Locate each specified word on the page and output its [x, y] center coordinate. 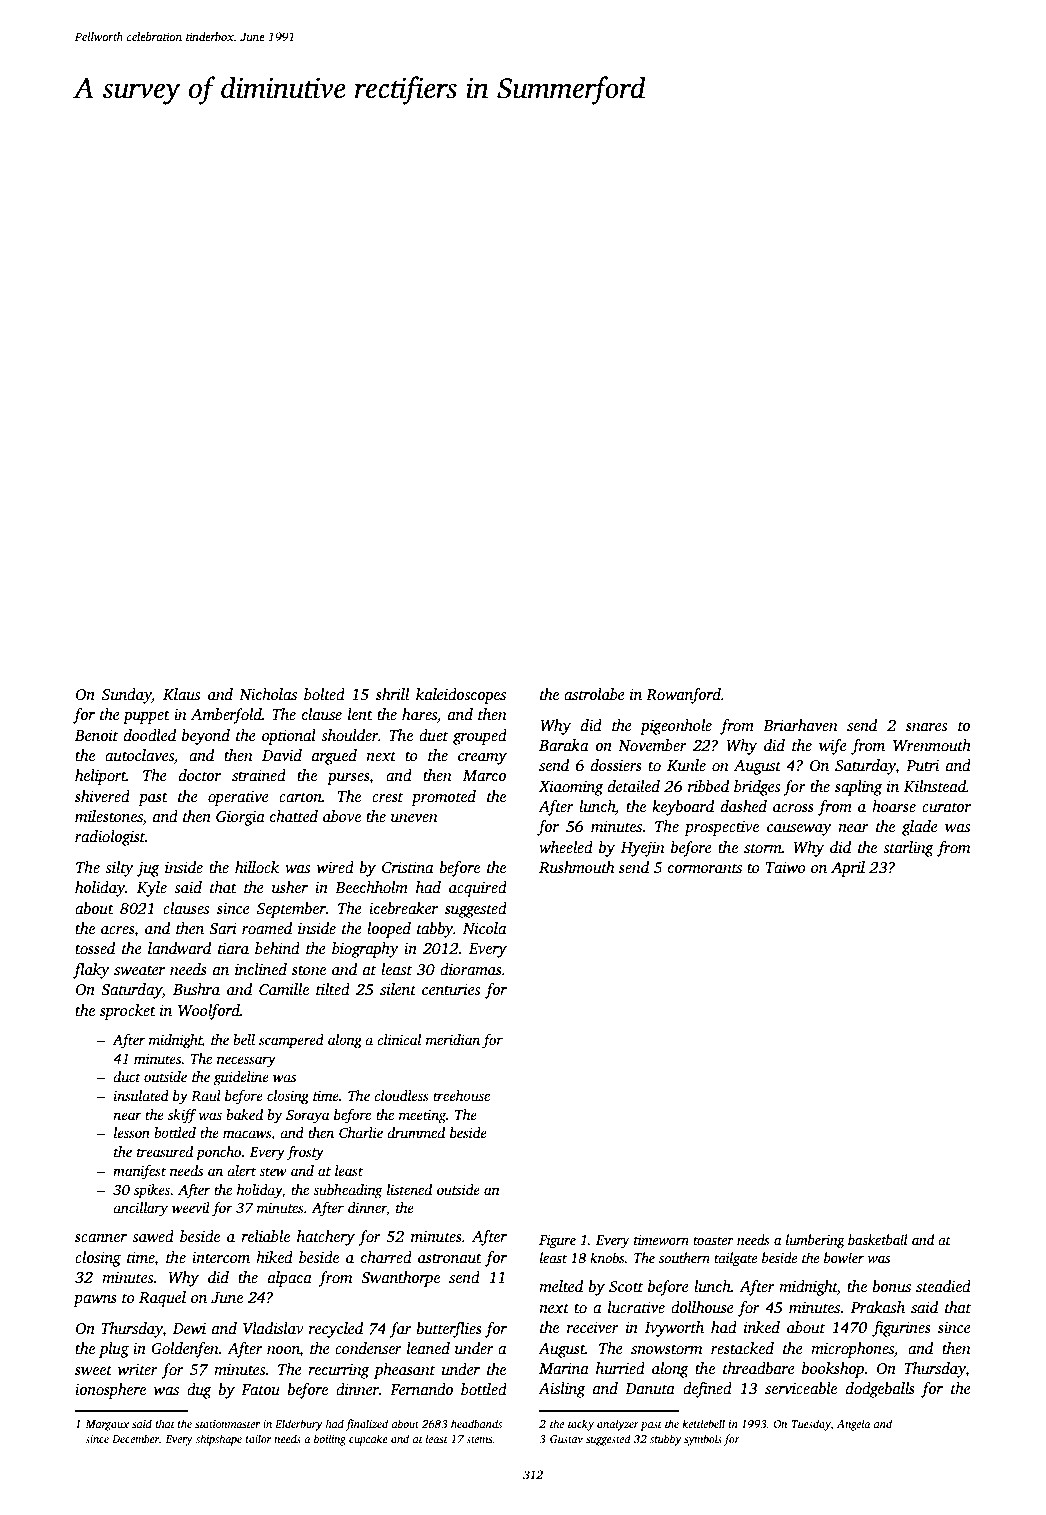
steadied [943, 1286]
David [282, 755]
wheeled [566, 847]
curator [946, 807]
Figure [557, 1241]
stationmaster [227, 1424]
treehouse [461, 1095]
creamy [482, 759]
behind [277, 948]
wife [833, 747]
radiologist [110, 838]
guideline [241, 1078]
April [848, 869]
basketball [878, 1239]
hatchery [326, 1238]
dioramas [471, 969]
